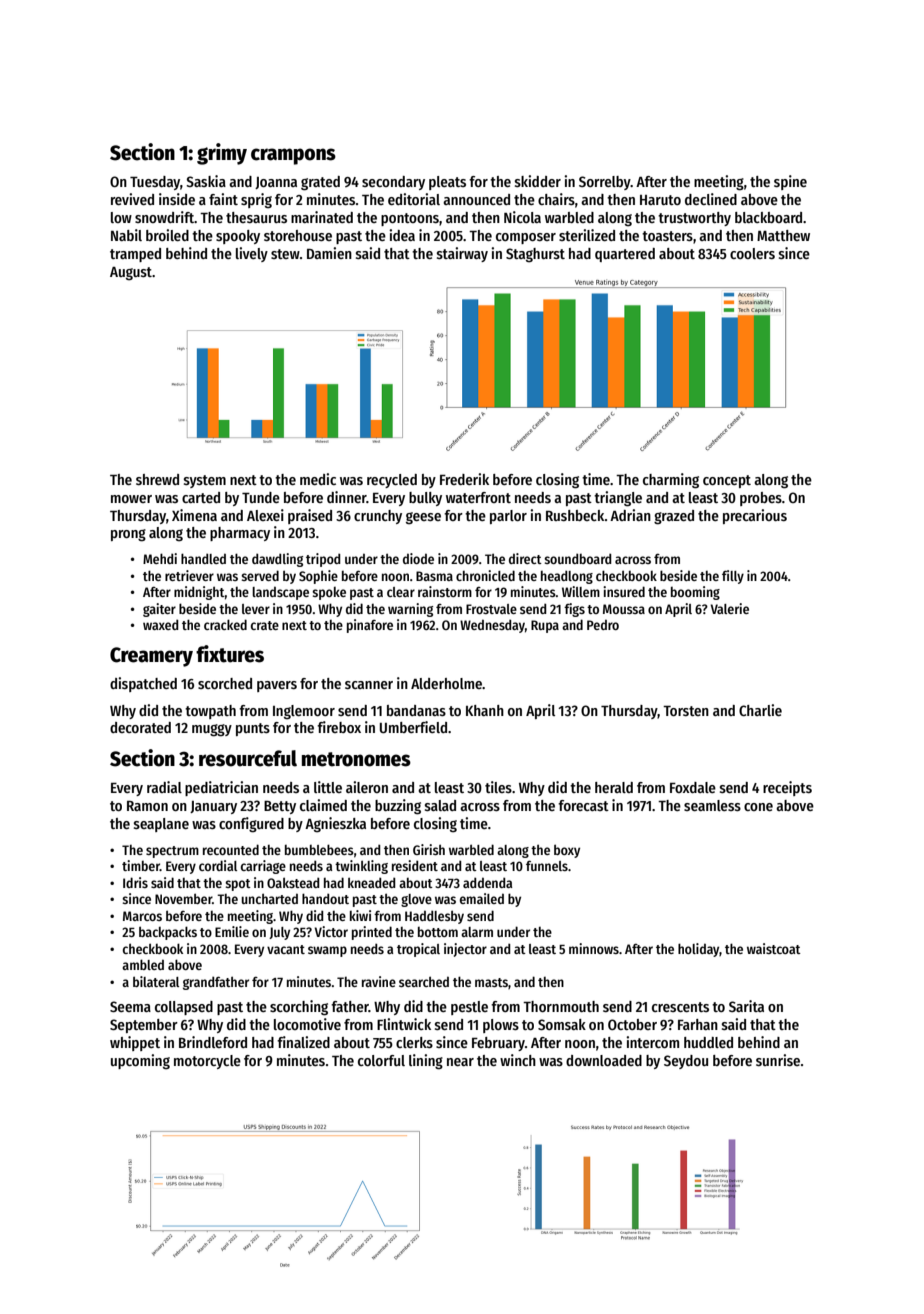 This page has width=924, height=1314. Describe the element at coordinates (774, 948) in the page. I see `waistcoat` at that location.
